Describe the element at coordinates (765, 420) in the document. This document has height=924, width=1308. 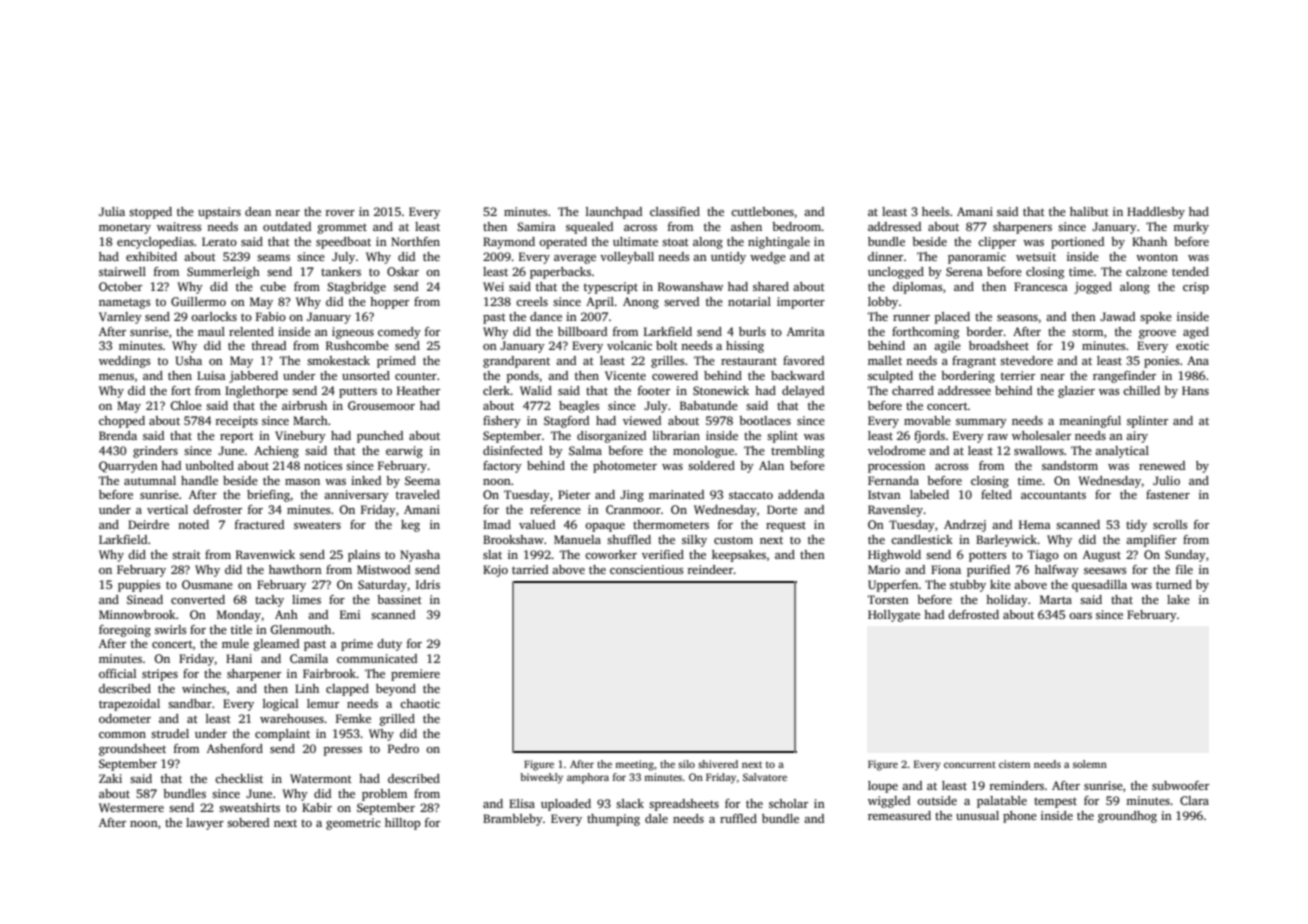
I see `bootlaces` at that location.
